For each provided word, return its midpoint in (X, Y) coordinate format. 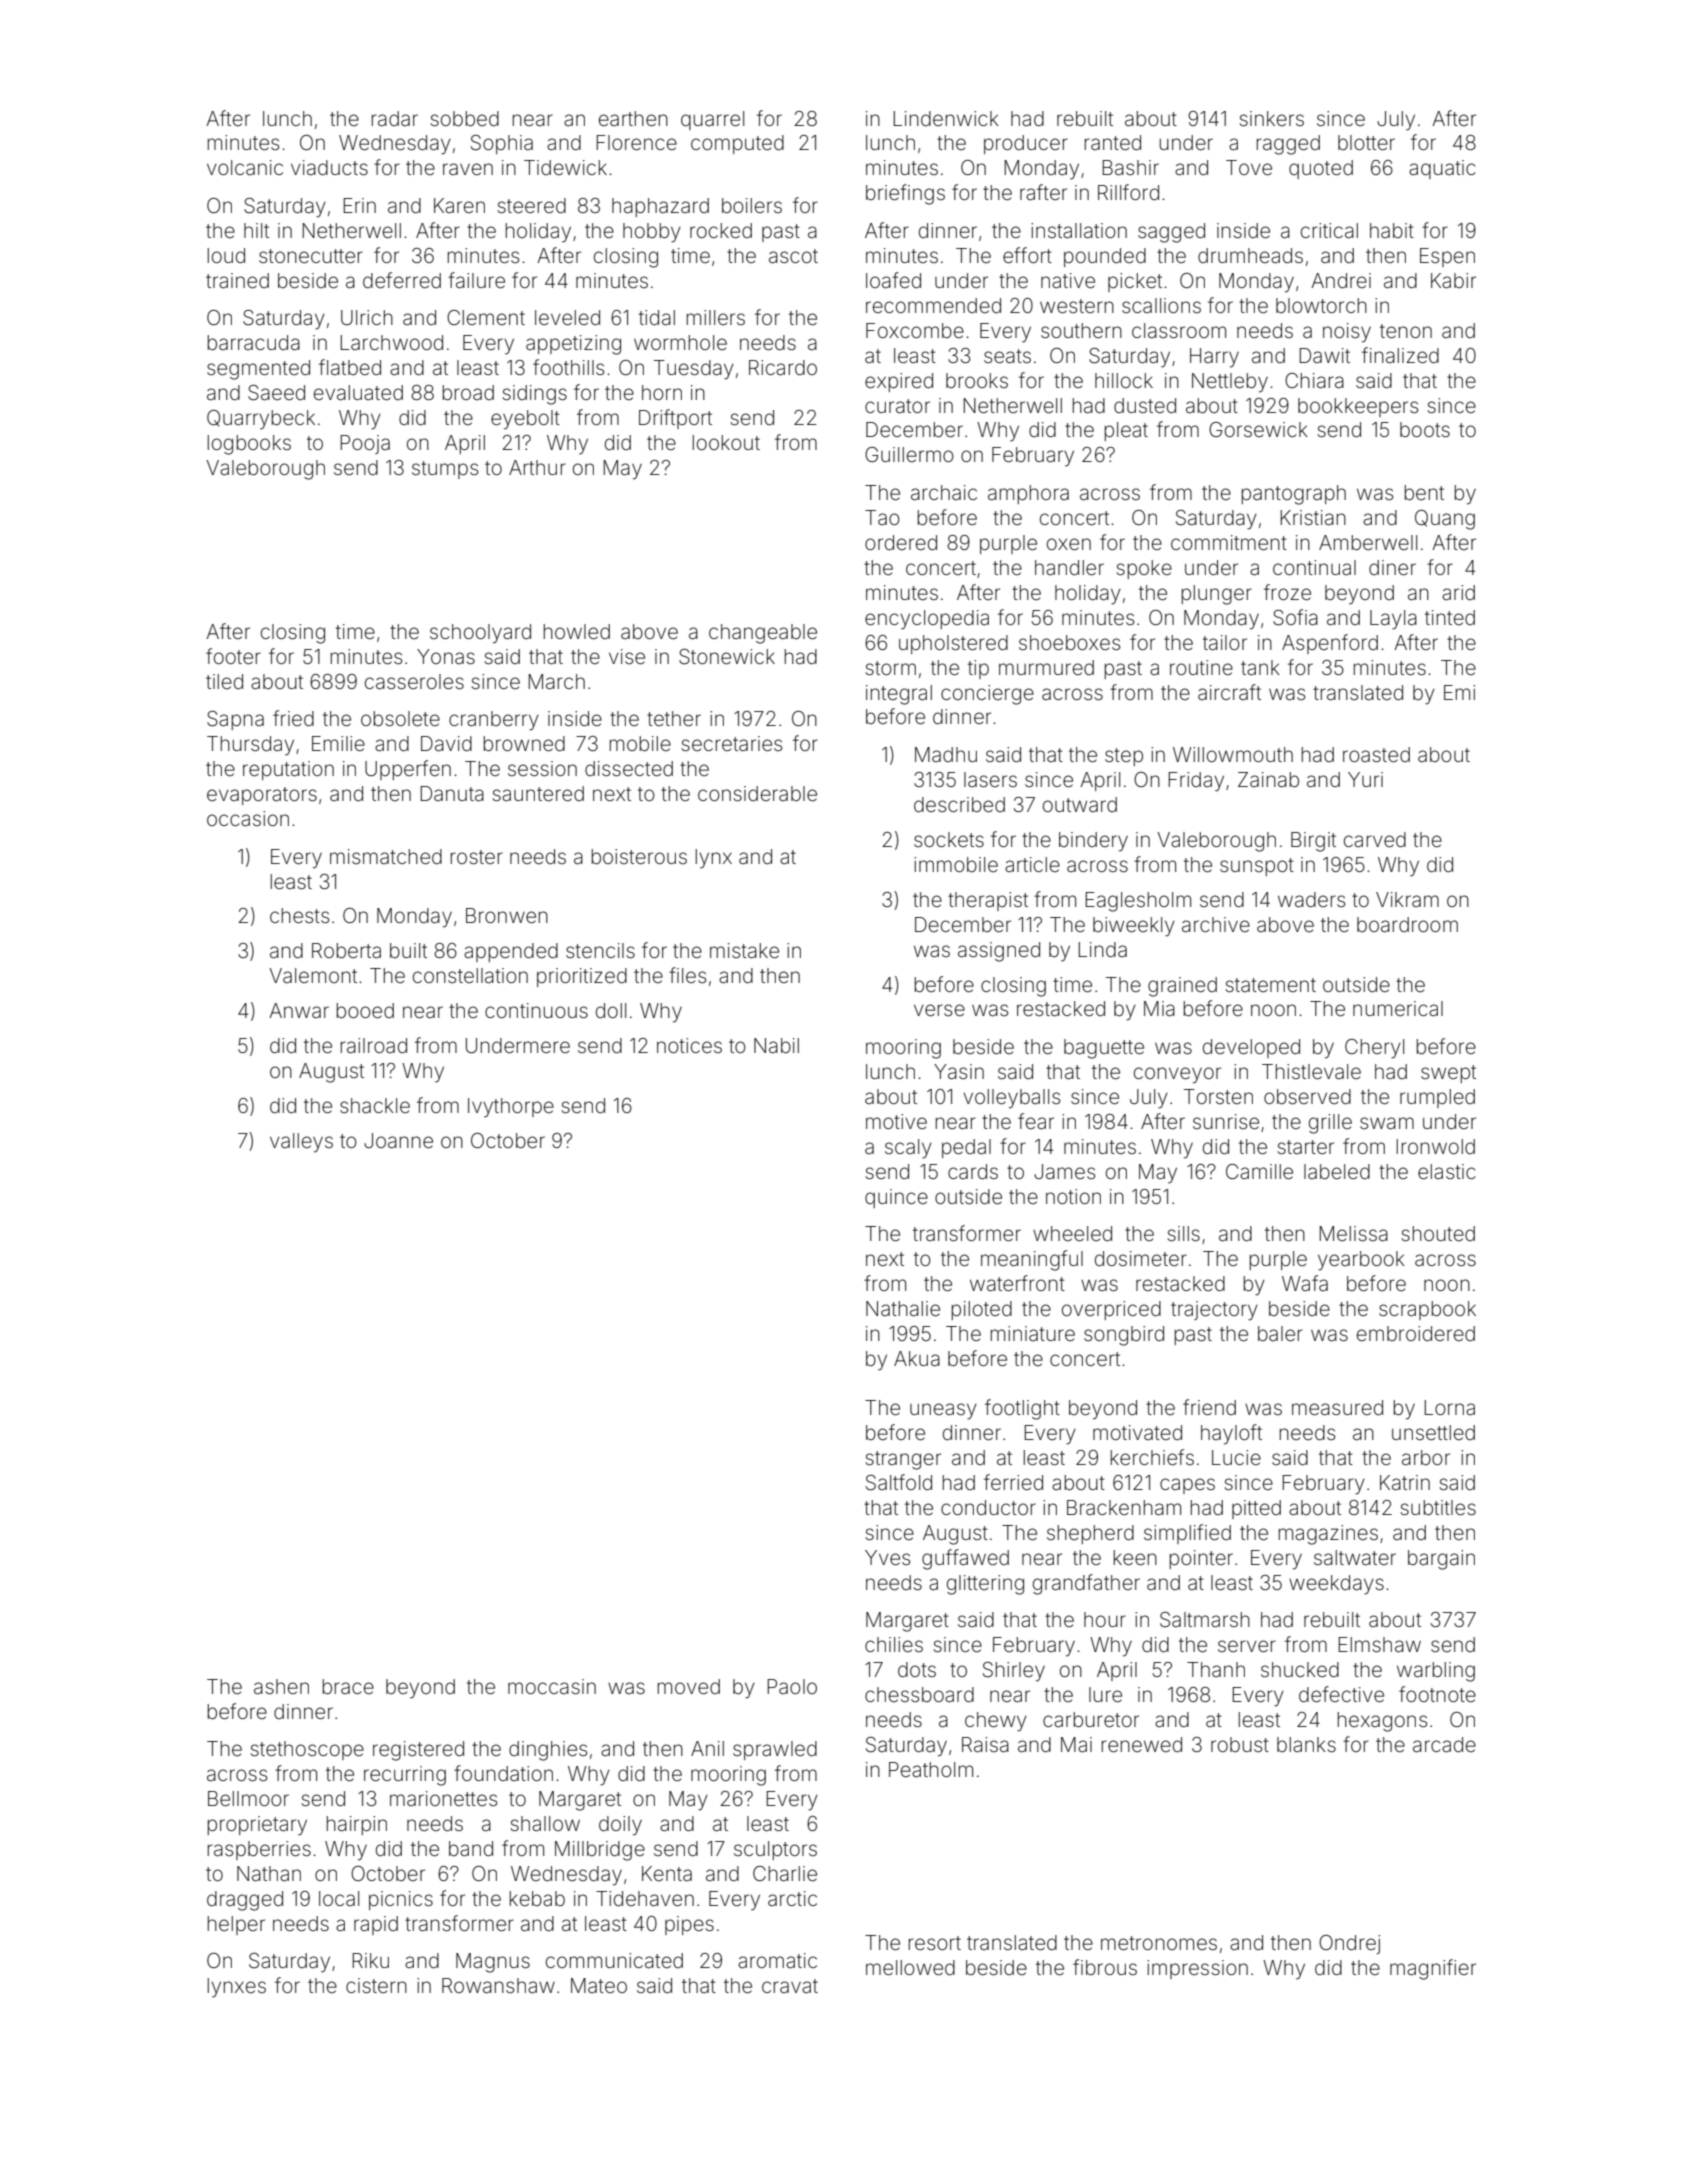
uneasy (943, 1411)
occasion (248, 818)
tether (674, 718)
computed (737, 144)
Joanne (398, 1140)
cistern (376, 1985)
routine (1201, 667)
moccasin (552, 1686)
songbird (1124, 1336)
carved (1375, 839)
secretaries (731, 743)
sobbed (464, 118)
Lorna (1449, 1407)
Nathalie (903, 1308)
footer (233, 656)
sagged (1171, 233)
